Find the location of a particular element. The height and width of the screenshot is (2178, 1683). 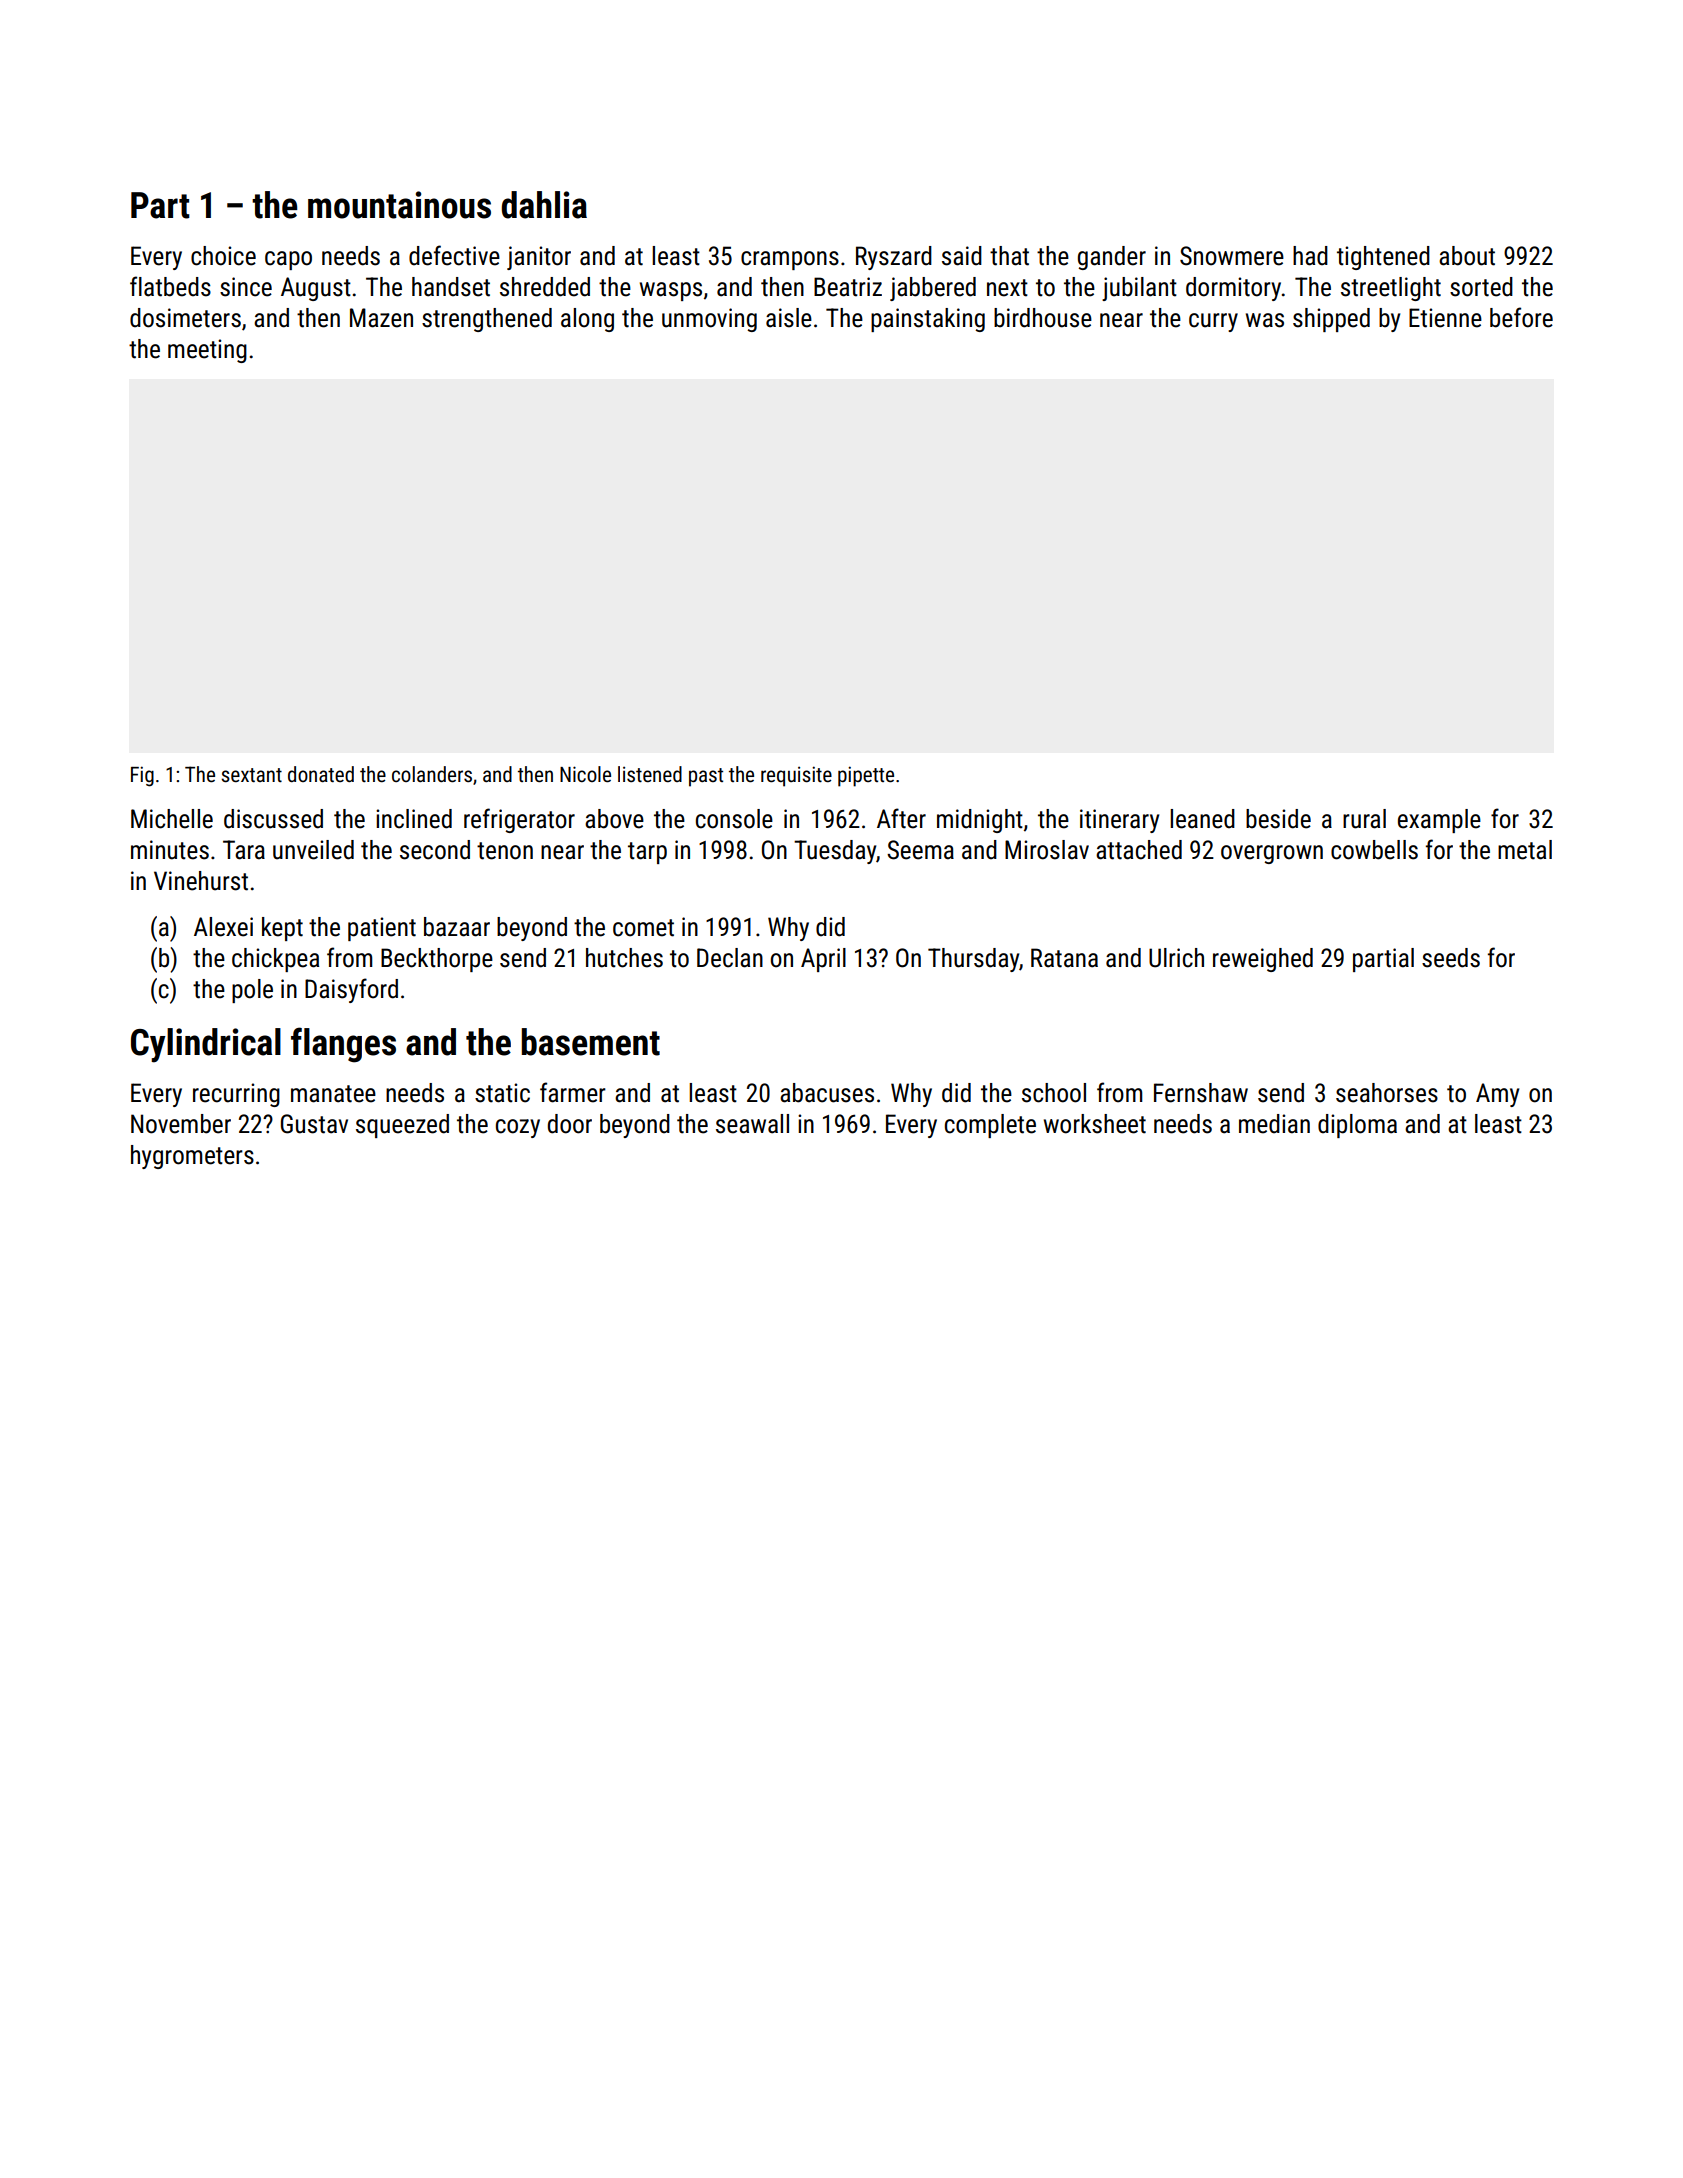

seeds is located at coordinates (1451, 958).
